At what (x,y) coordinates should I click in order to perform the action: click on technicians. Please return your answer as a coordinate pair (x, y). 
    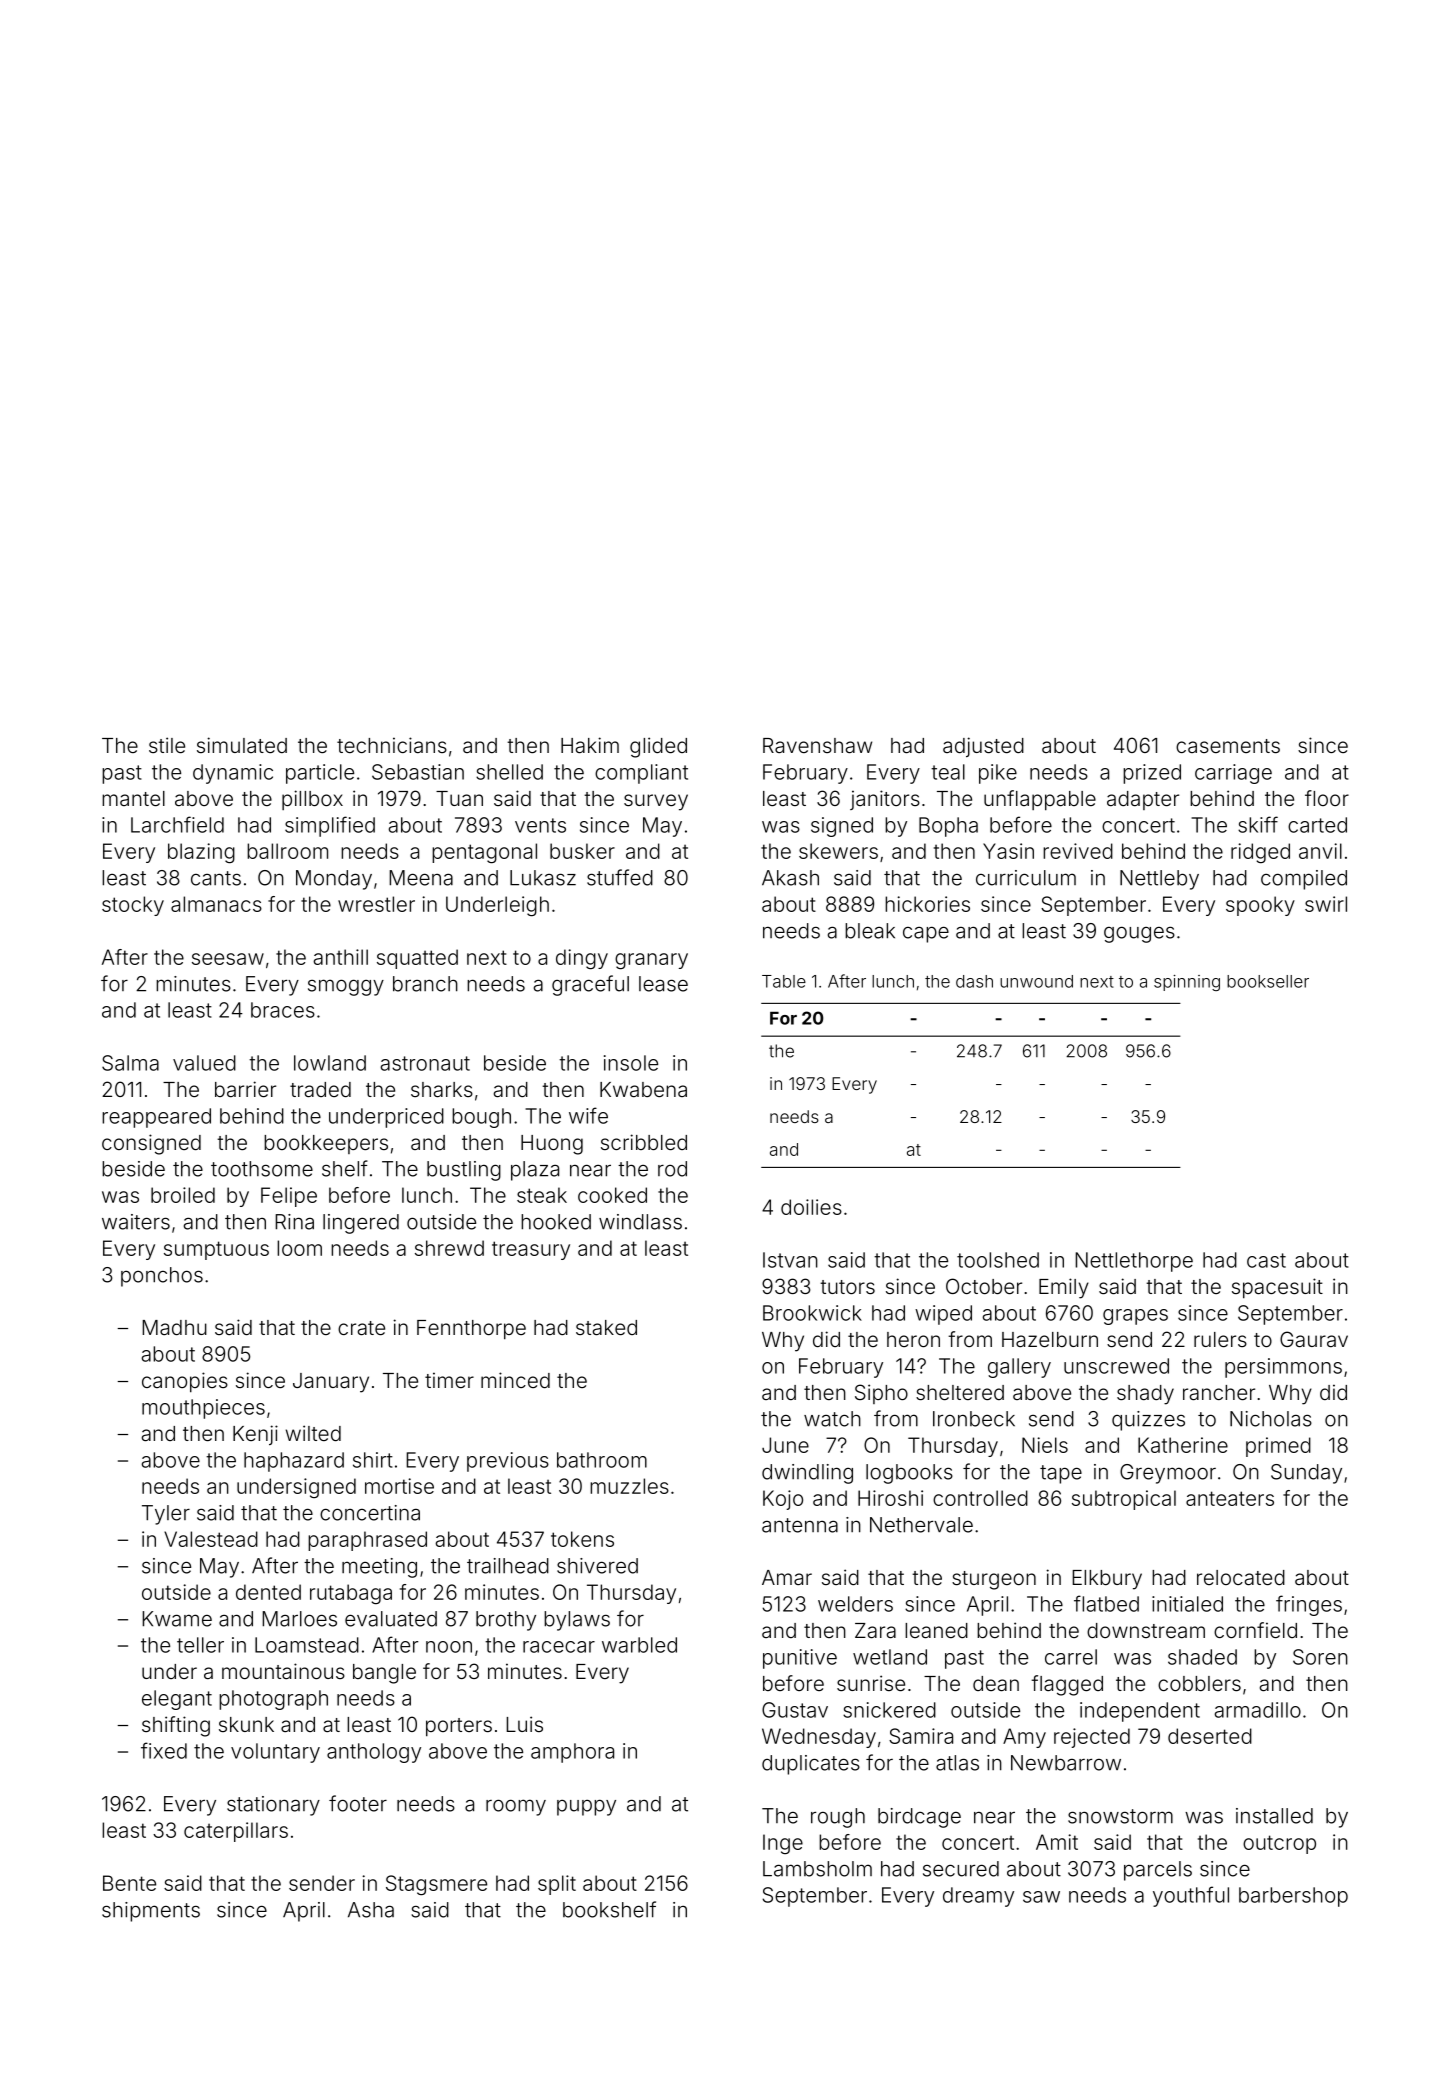
    Looking at the image, I should click on (392, 745).
